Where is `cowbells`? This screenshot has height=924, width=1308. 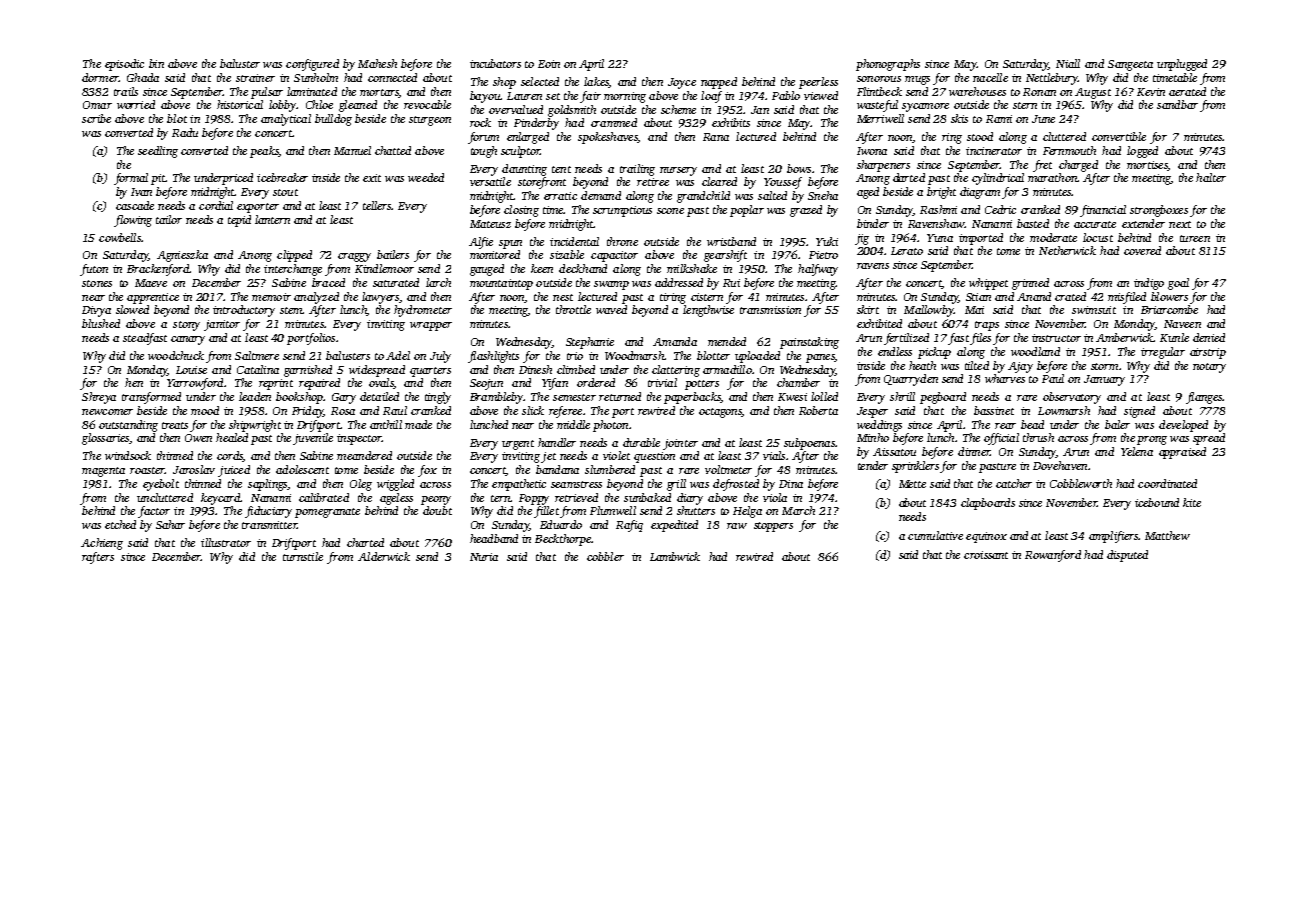 cowbells is located at coordinates (120, 237).
